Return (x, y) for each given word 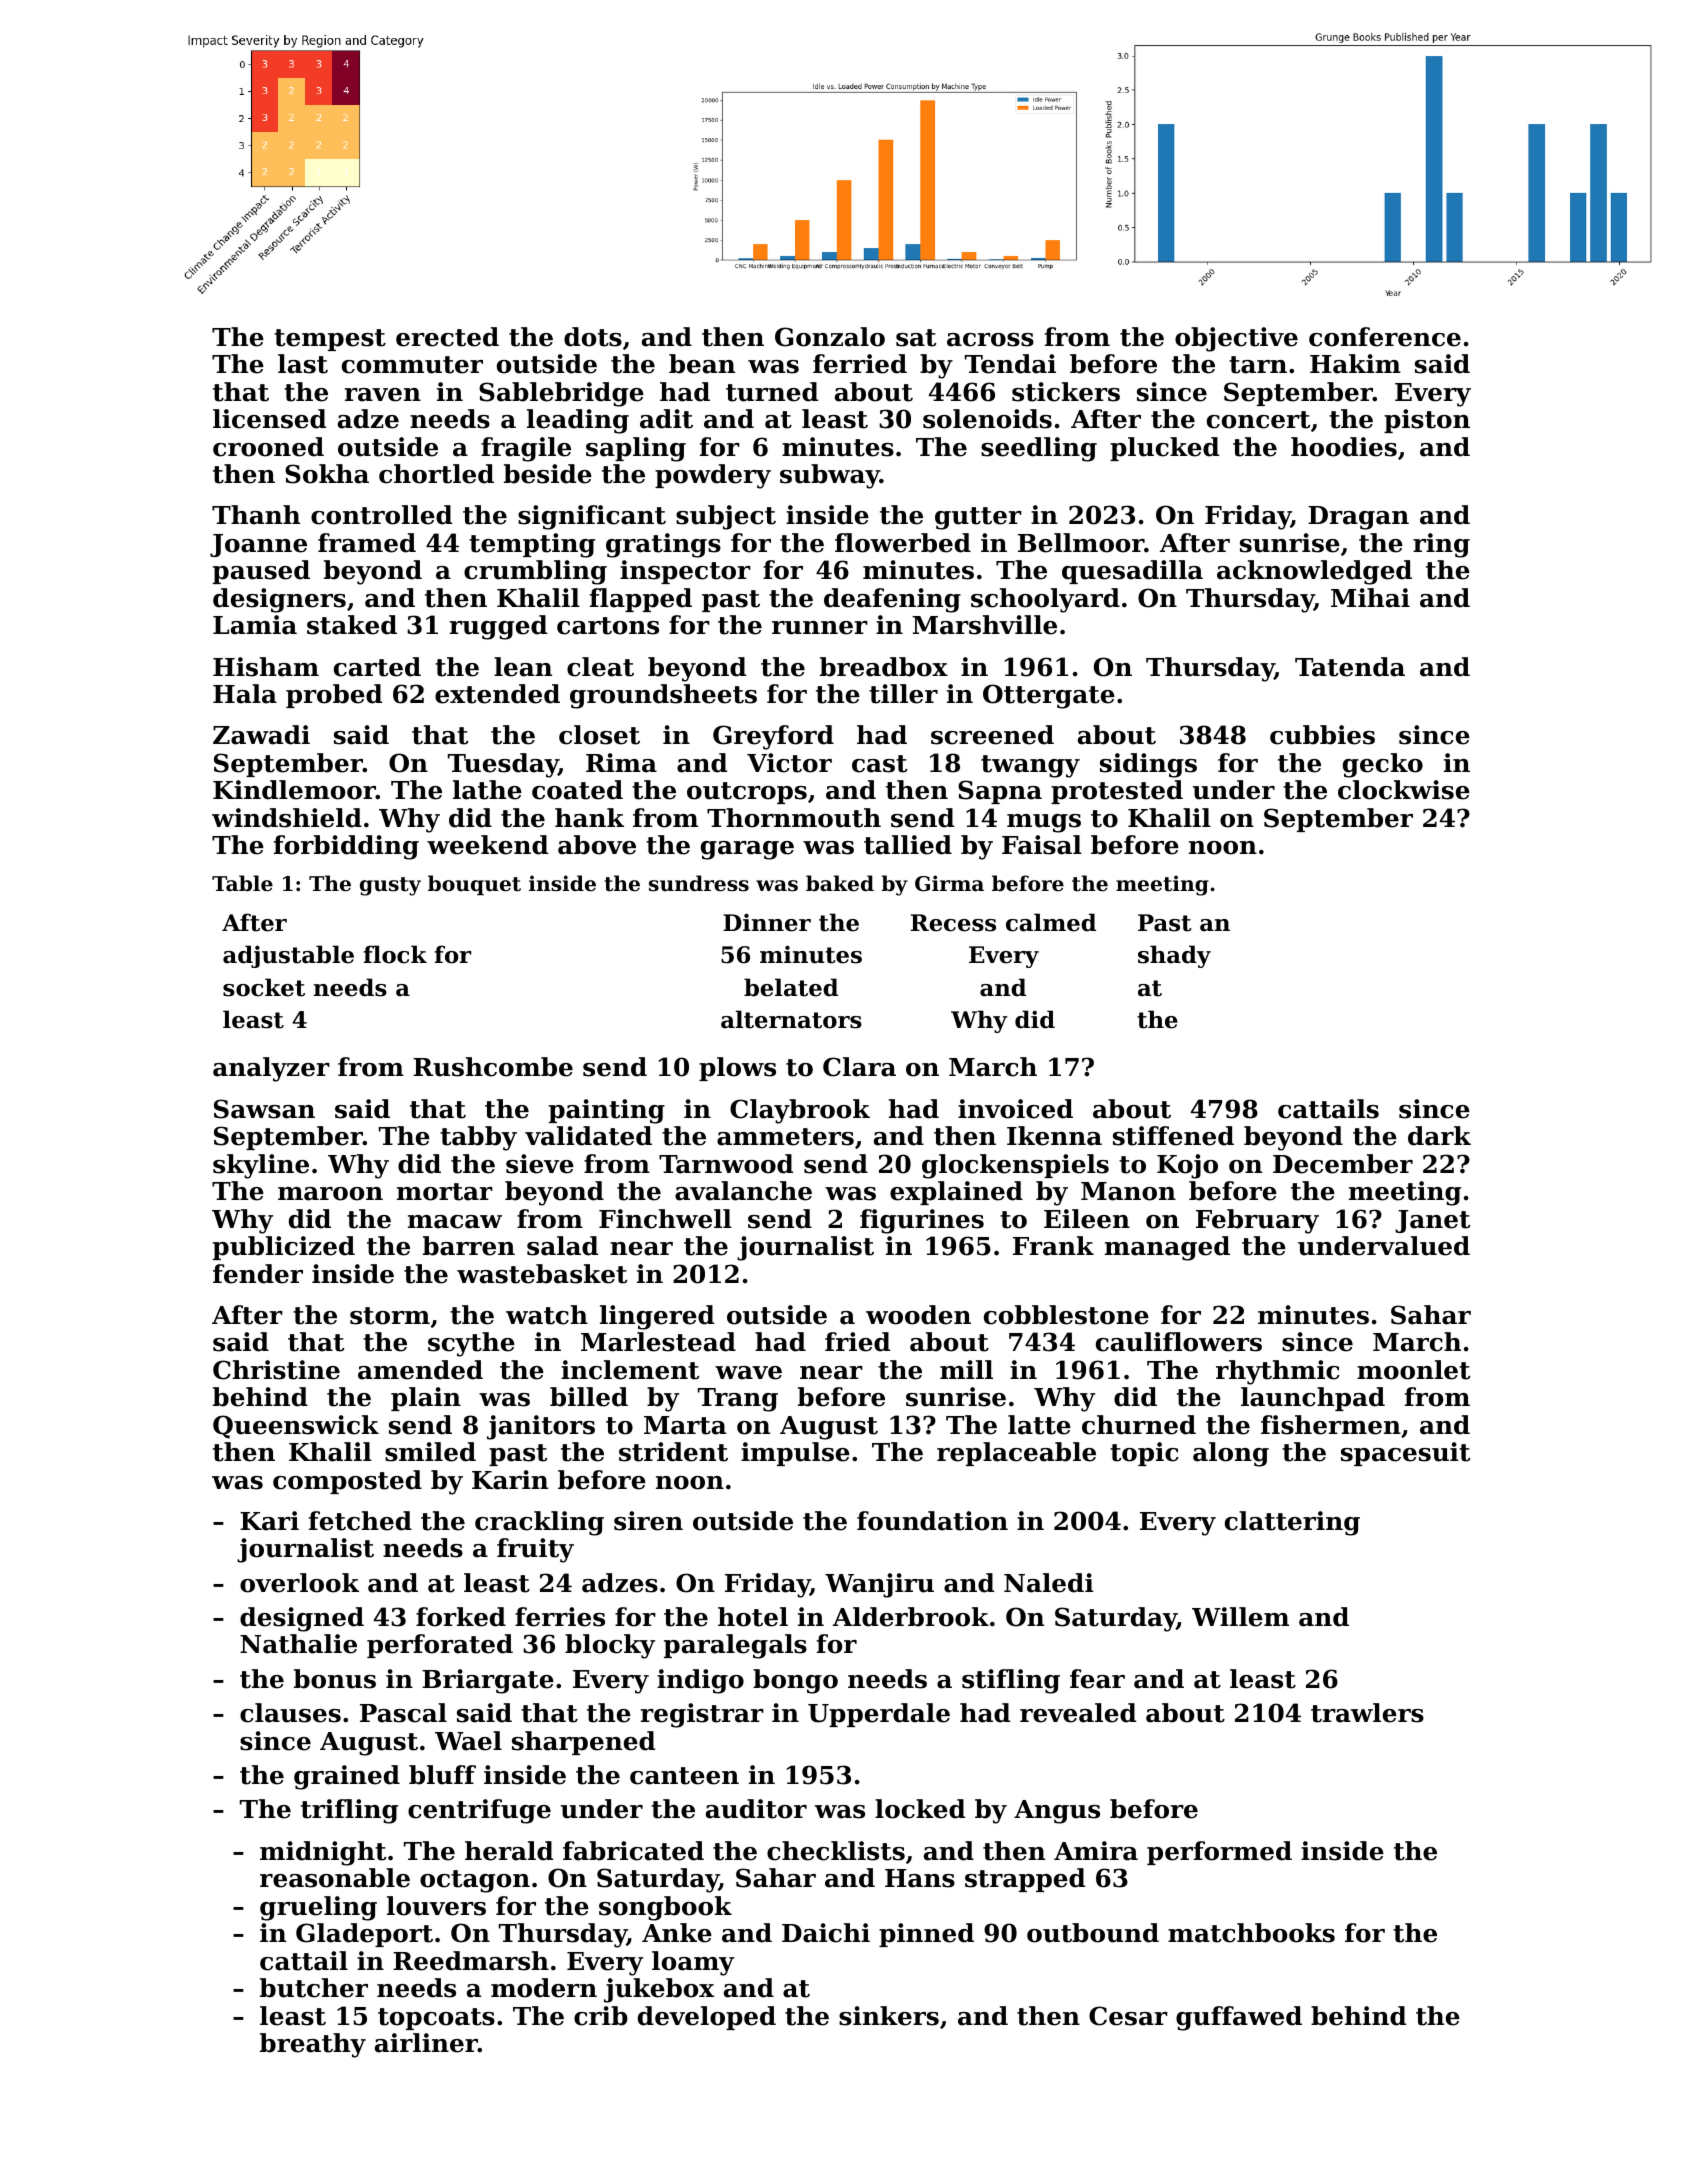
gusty (390, 886)
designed (302, 1619)
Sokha (327, 474)
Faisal (1042, 845)
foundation (932, 1521)
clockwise (1404, 790)
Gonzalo (830, 337)
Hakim (1355, 364)
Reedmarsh (471, 1961)
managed (1167, 1248)
